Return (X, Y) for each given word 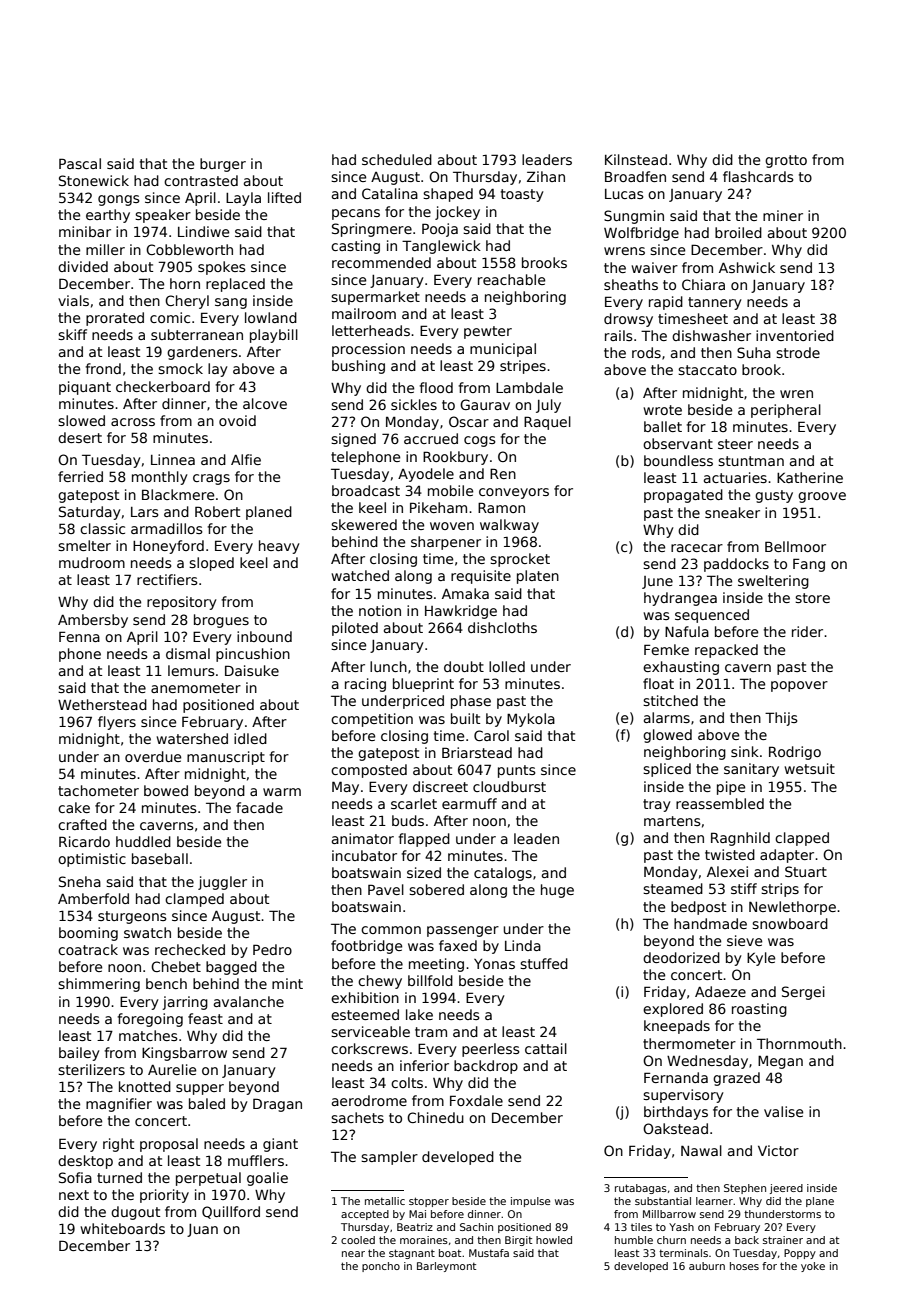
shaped (448, 195)
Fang (809, 565)
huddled (143, 841)
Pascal (80, 163)
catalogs (503, 874)
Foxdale (476, 1100)
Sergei (803, 993)
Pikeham (438, 507)
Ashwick (747, 267)
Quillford (231, 1212)
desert (80, 437)
